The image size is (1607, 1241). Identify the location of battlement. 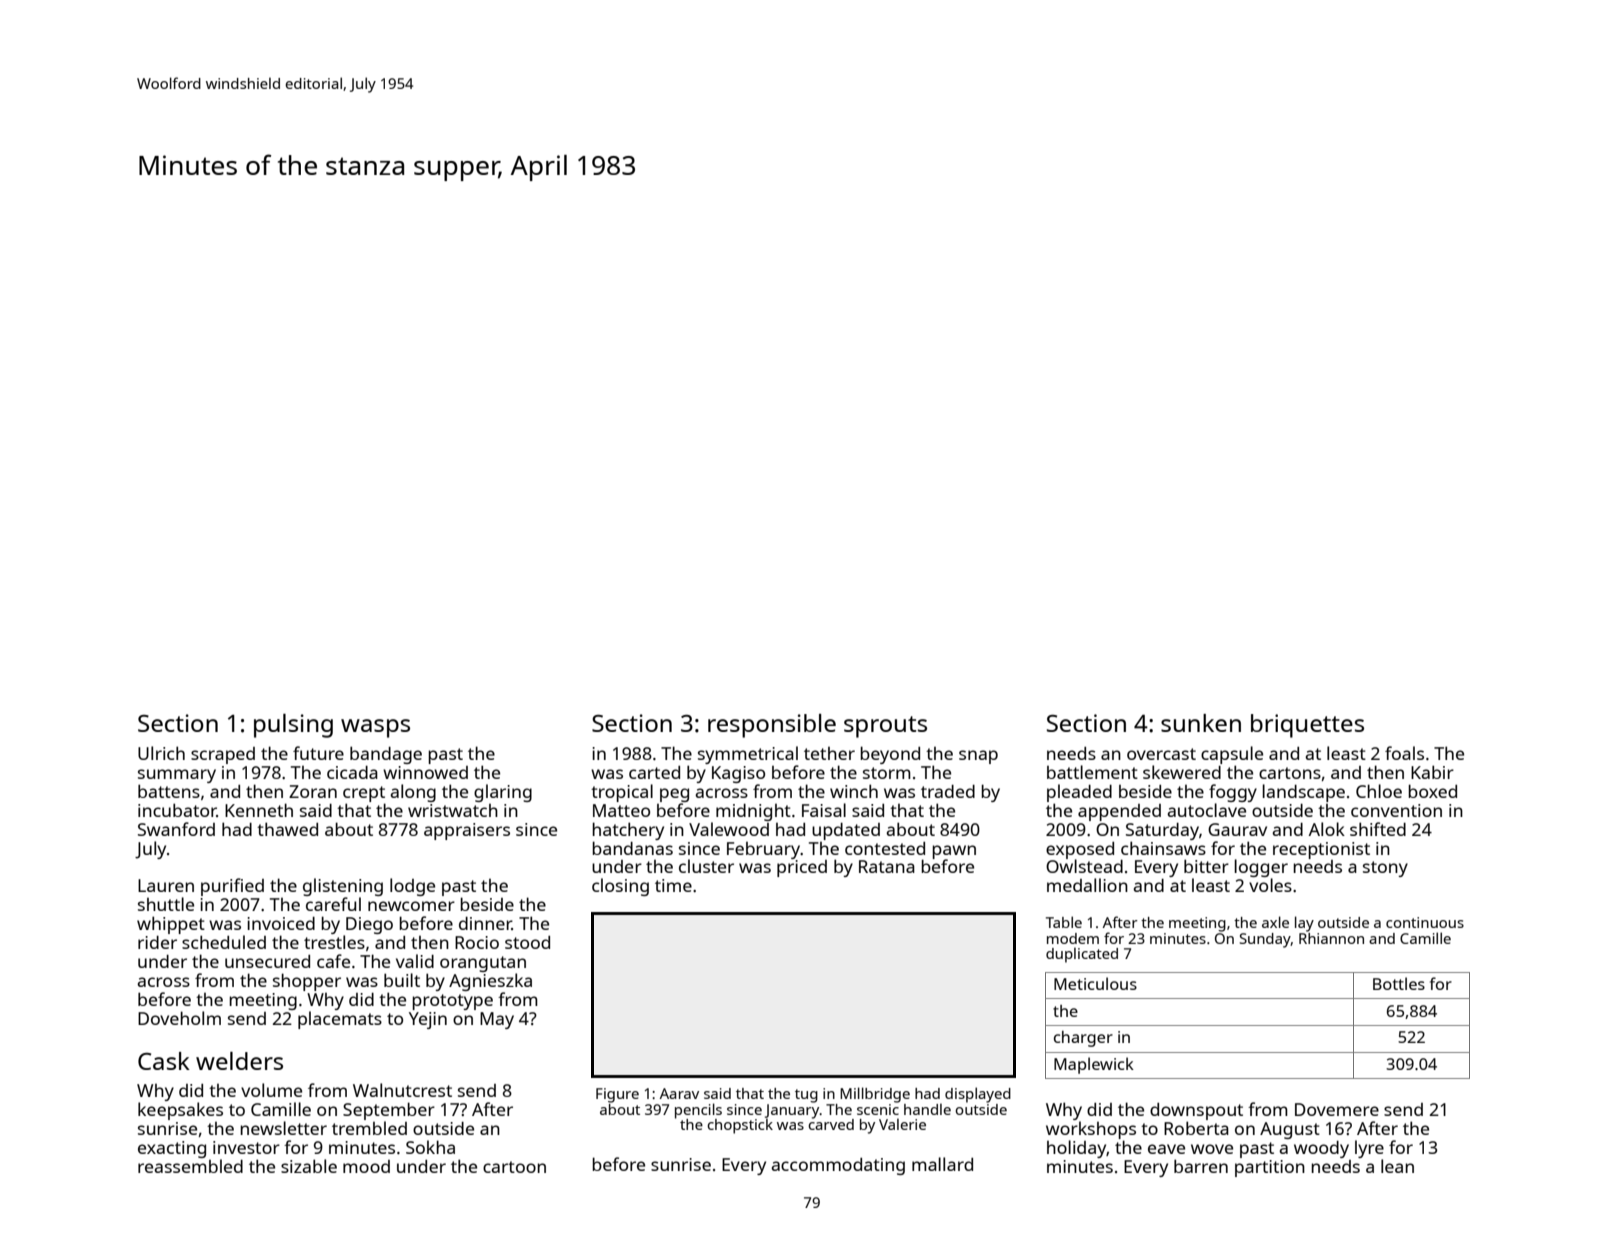
(1092, 772).
